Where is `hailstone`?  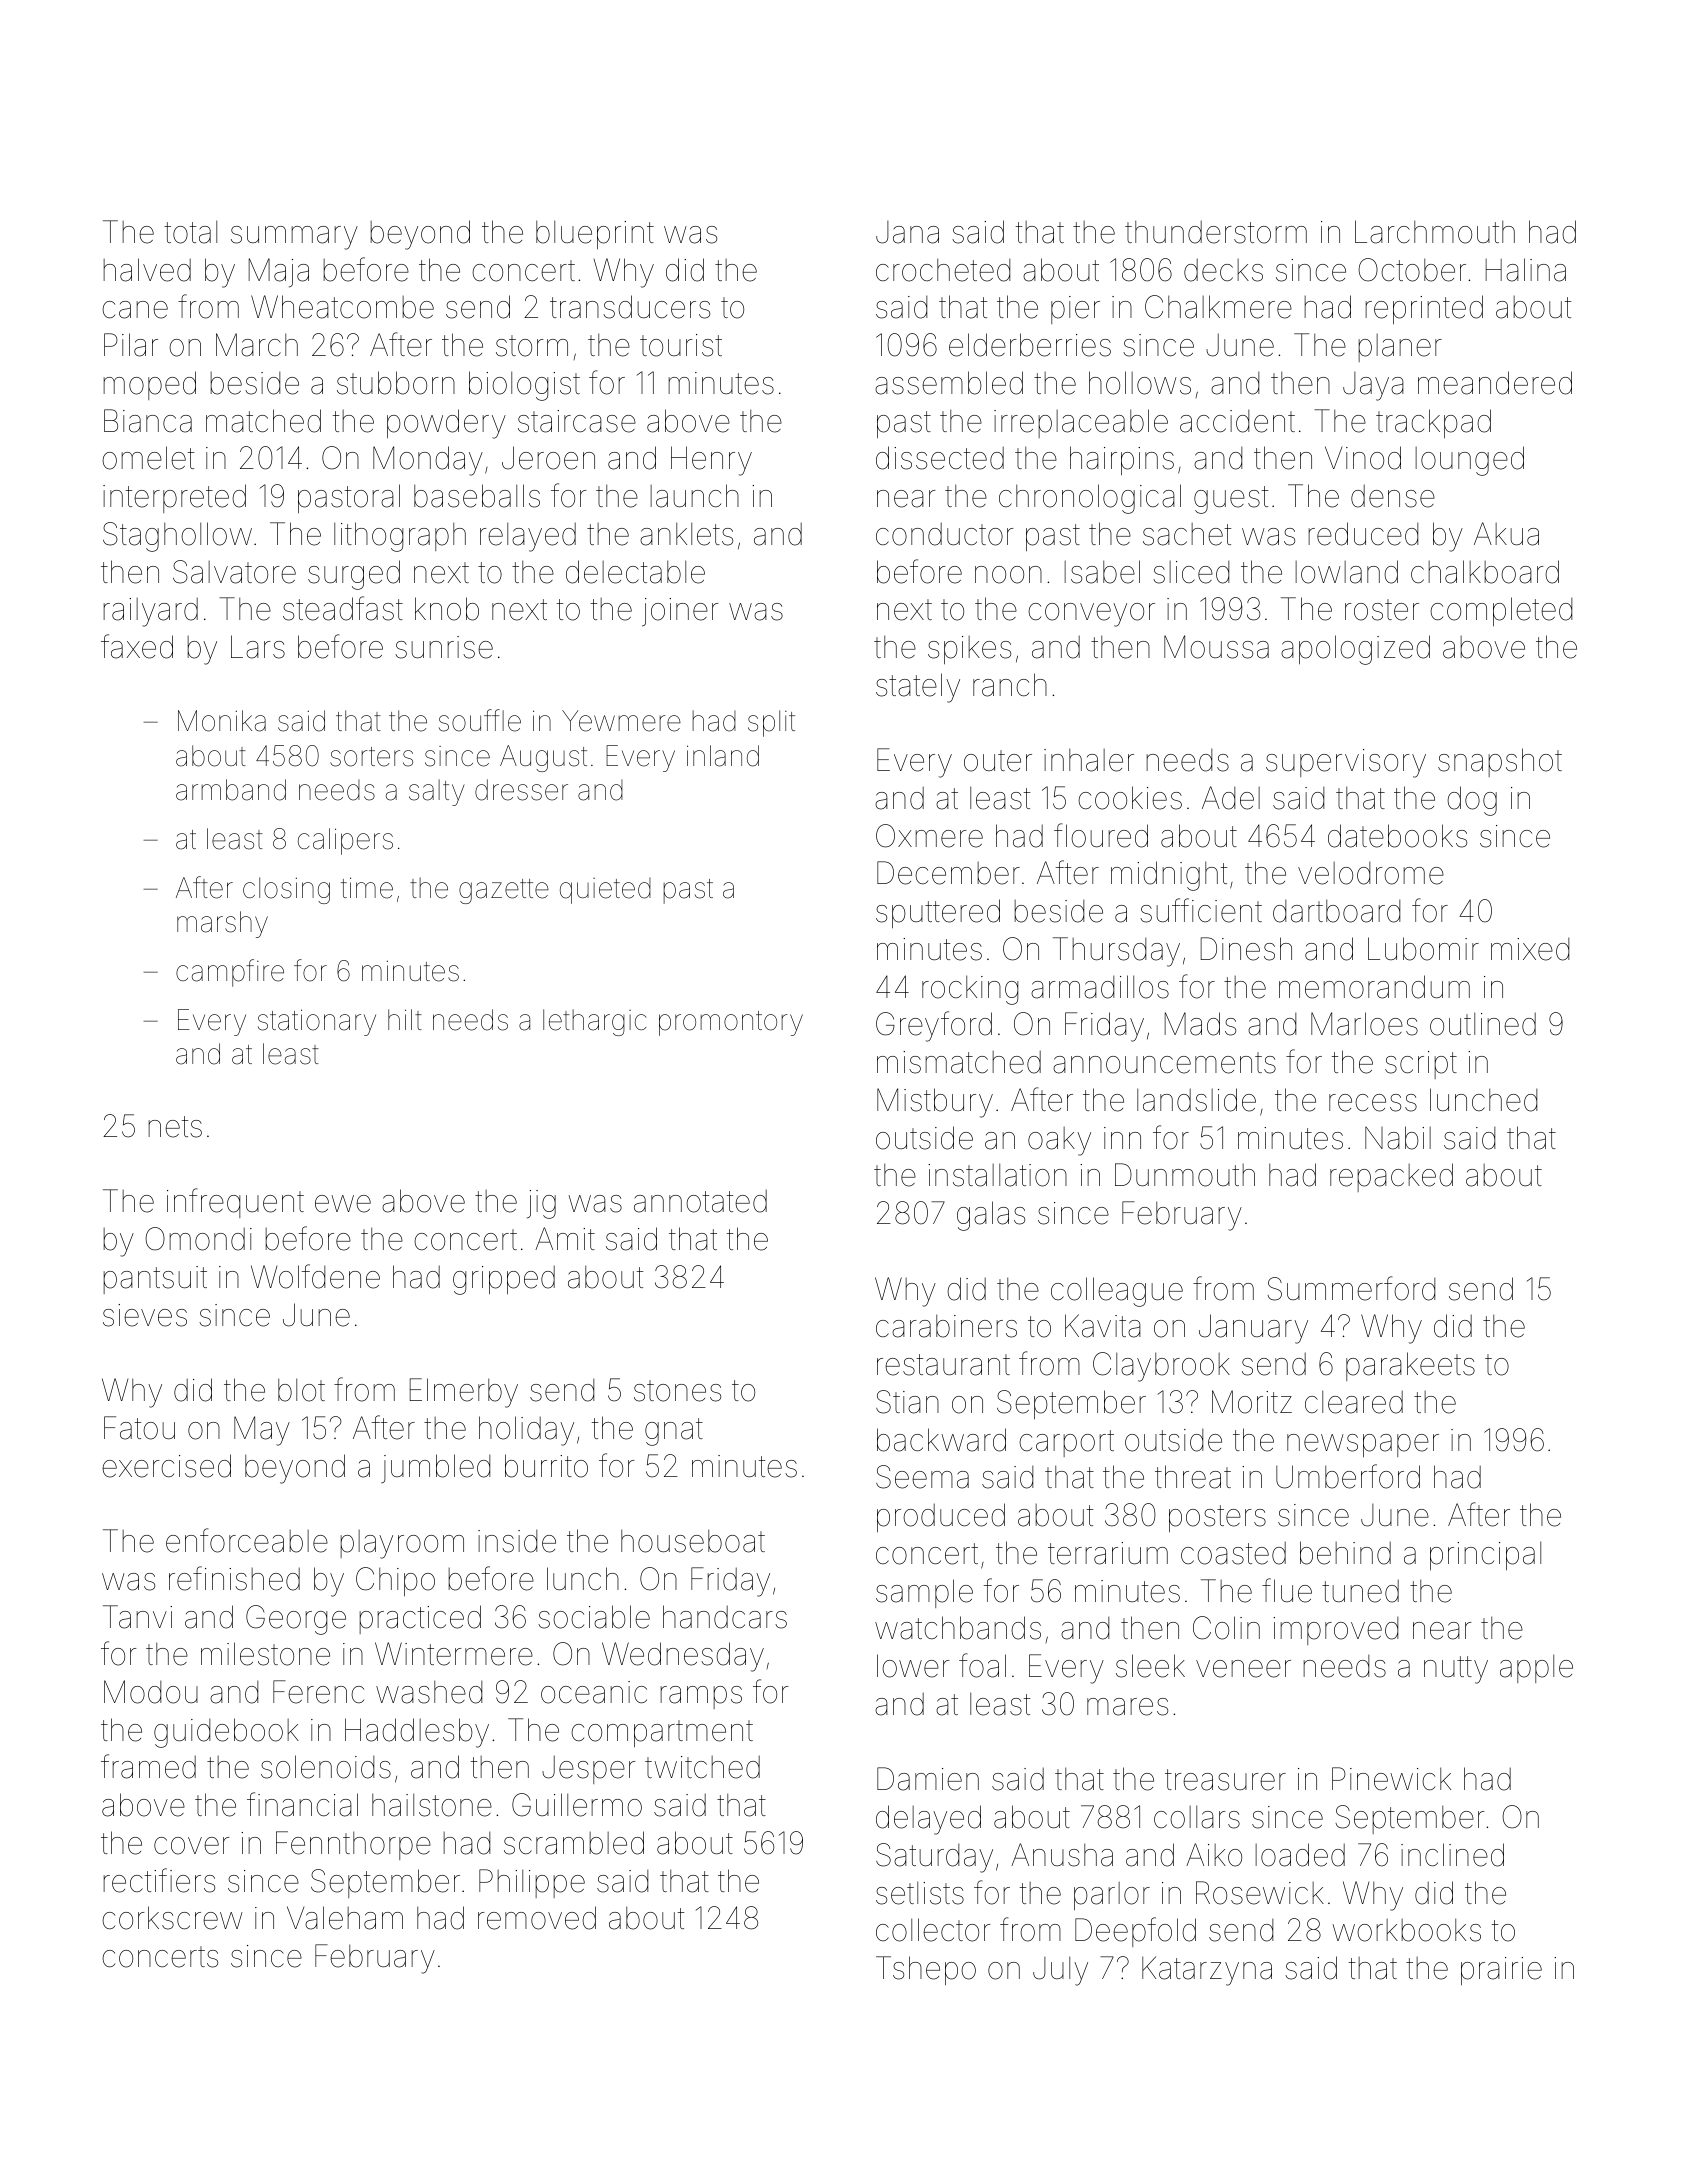 hailstone is located at coordinates (432, 1805).
